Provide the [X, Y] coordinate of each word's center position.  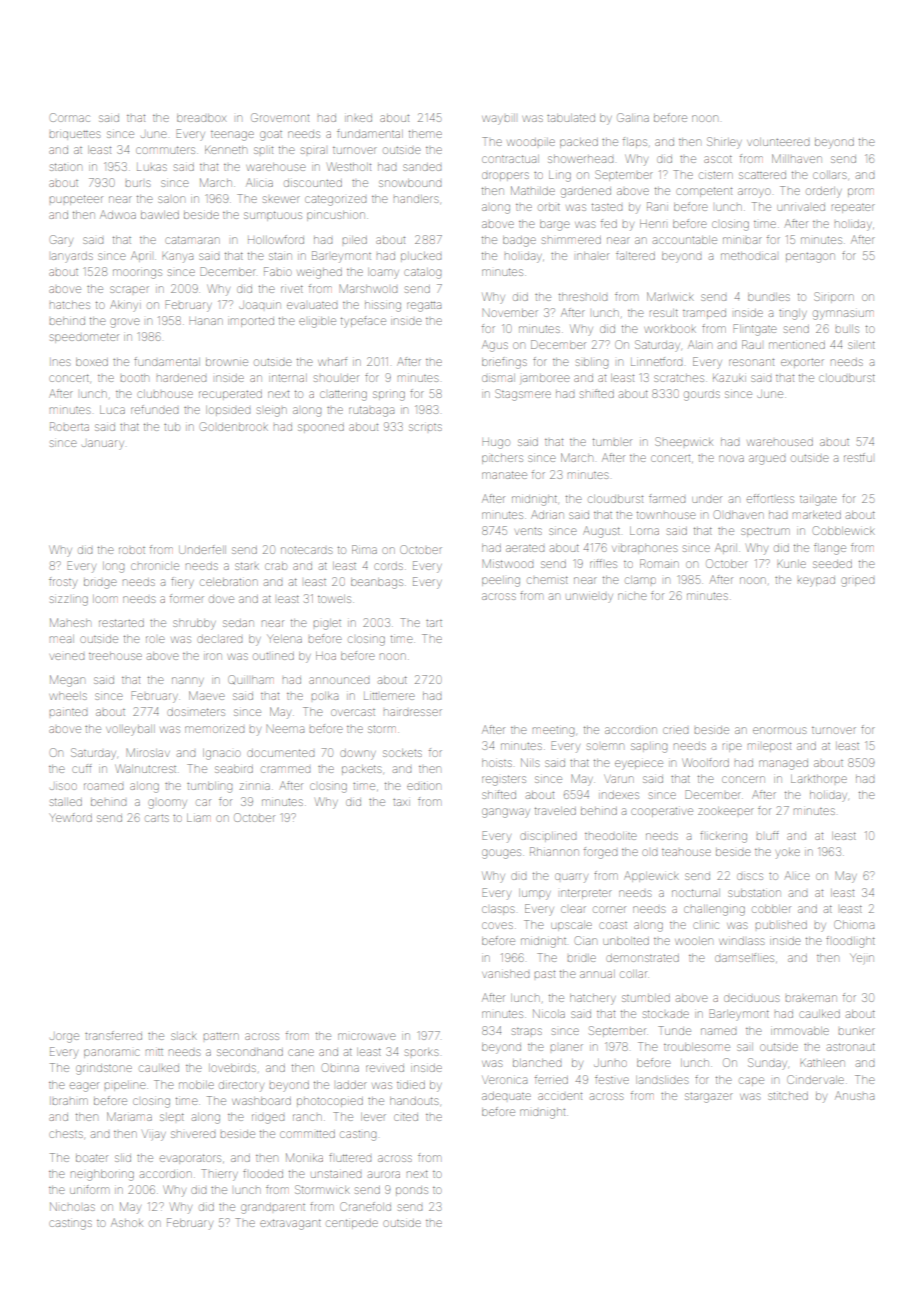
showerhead [580, 159]
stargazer [709, 1098]
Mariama [129, 1116]
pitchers [502, 459]
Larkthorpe [819, 779]
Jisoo [63, 786]
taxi [401, 802]
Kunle [791, 564]
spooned [321, 427]
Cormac [70, 117]
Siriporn [834, 296]
